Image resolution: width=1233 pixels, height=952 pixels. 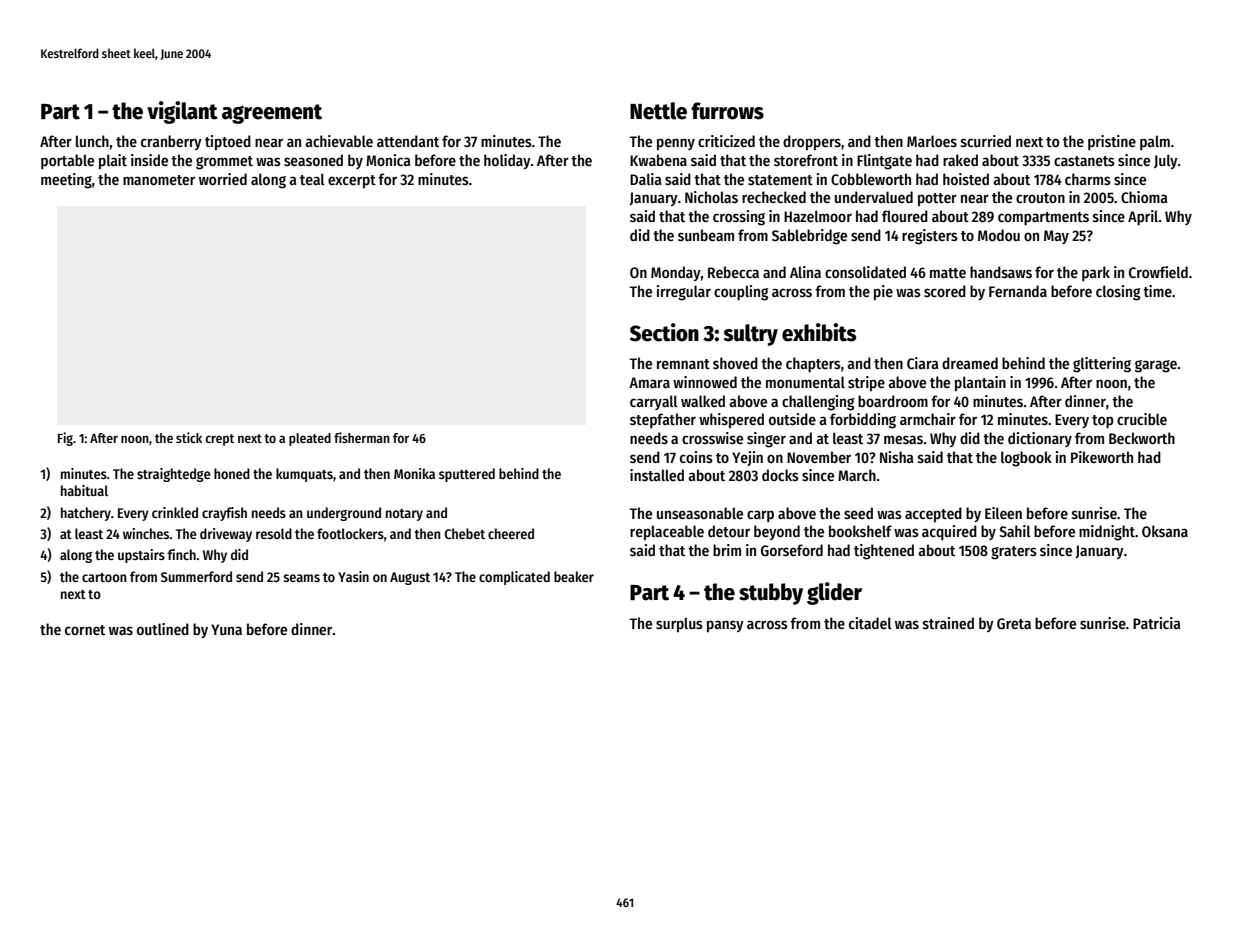 I want to click on raked, so click(x=960, y=160).
